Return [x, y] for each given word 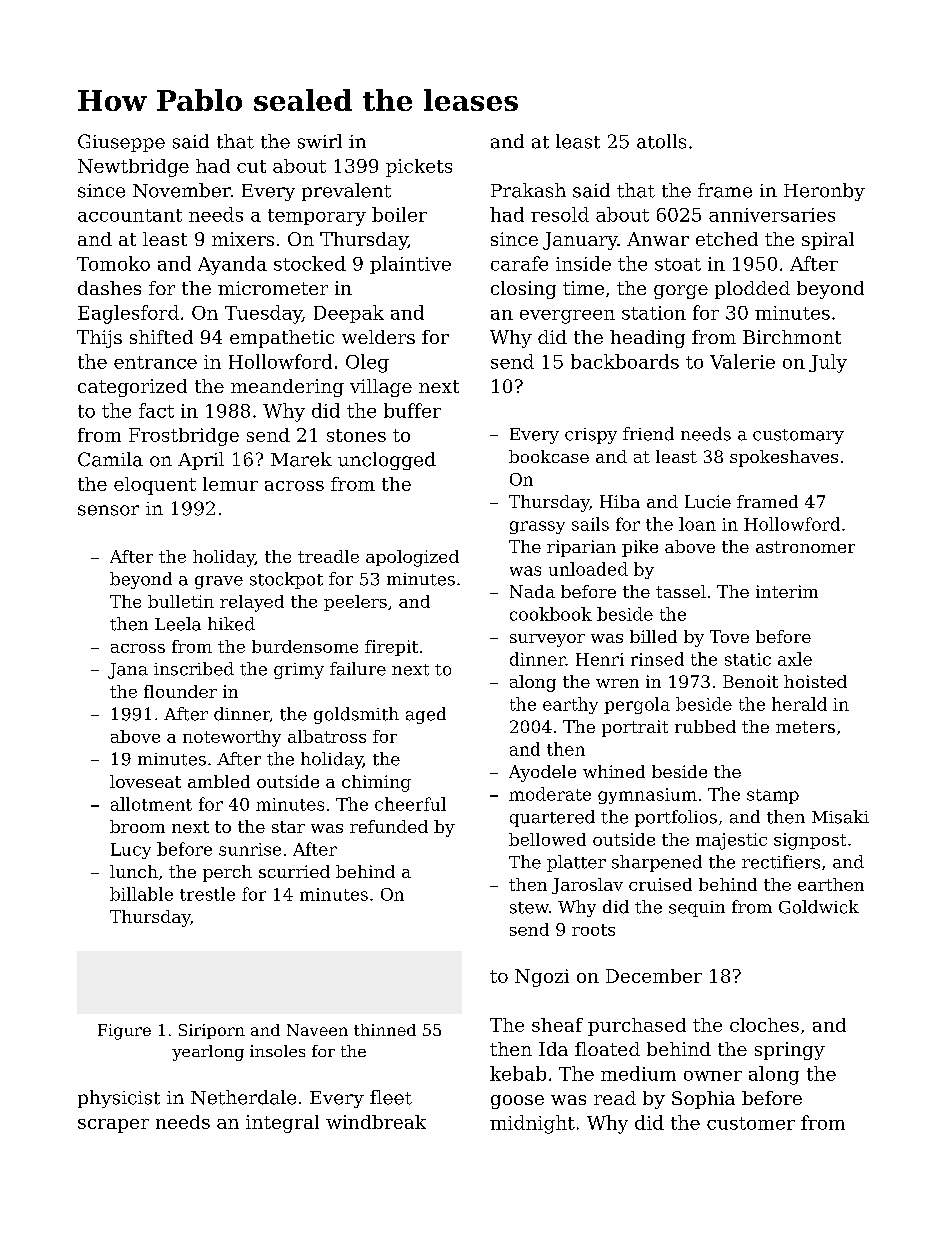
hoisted [815, 681]
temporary [317, 217]
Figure [124, 1032]
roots [593, 930]
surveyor [547, 640]
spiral [828, 241]
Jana [128, 671]
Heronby [824, 192]
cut [251, 166]
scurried [294, 871]
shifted [161, 337]
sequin [697, 909]
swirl [320, 141]
